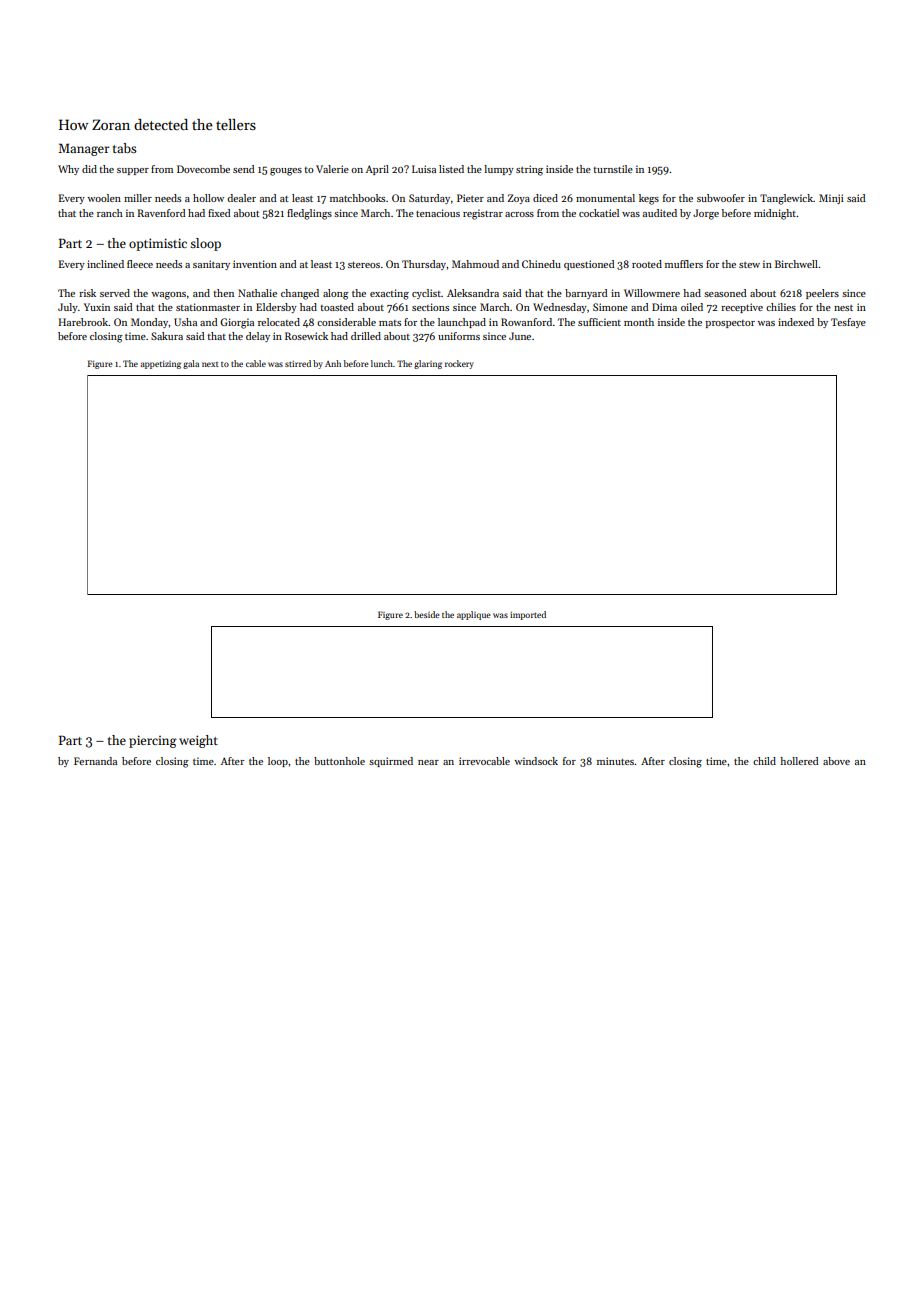  I want to click on weight, so click(198, 741).
